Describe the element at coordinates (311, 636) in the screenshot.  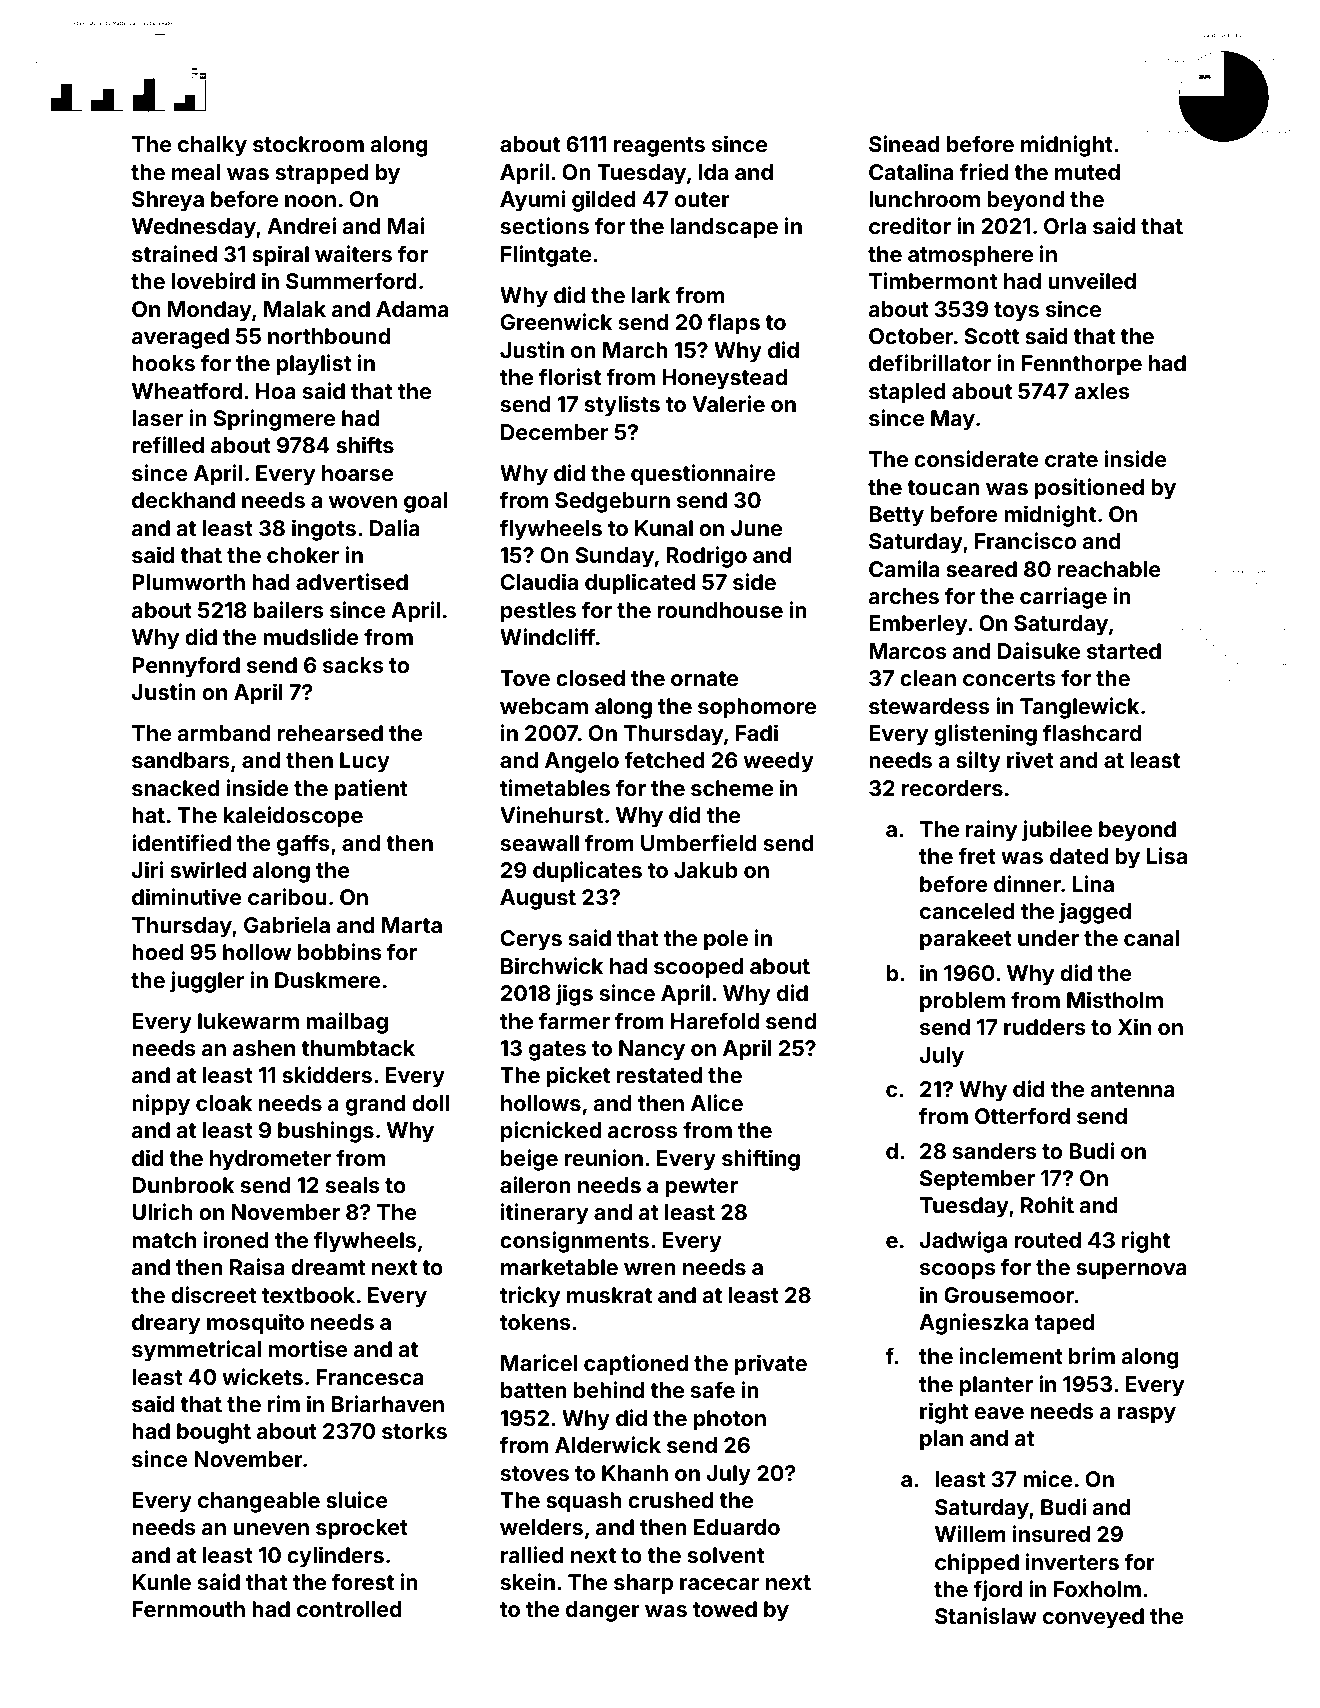
I see `mudslide` at that location.
